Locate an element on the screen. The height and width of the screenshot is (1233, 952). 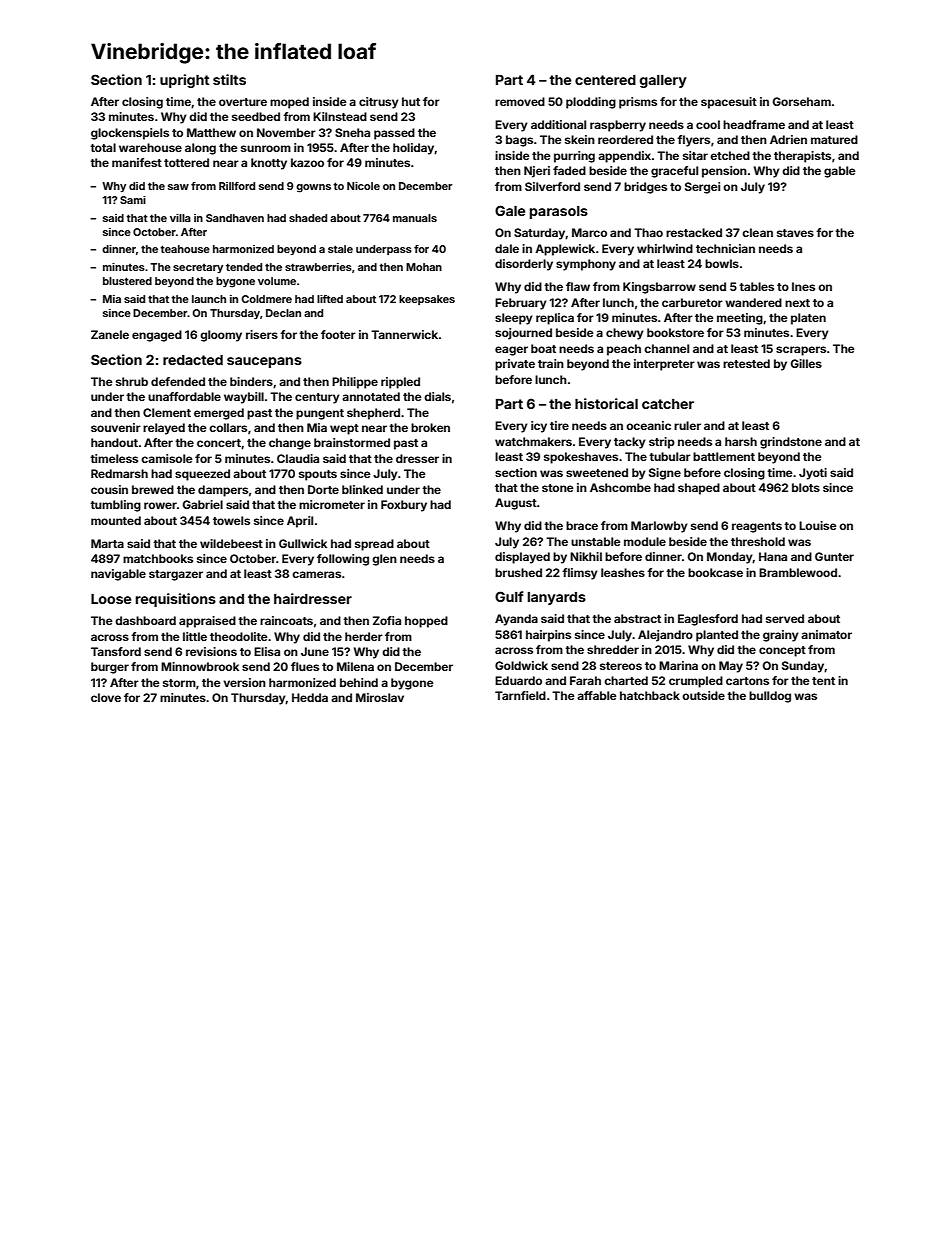
gloomy is located at coordinates (221, 336).
